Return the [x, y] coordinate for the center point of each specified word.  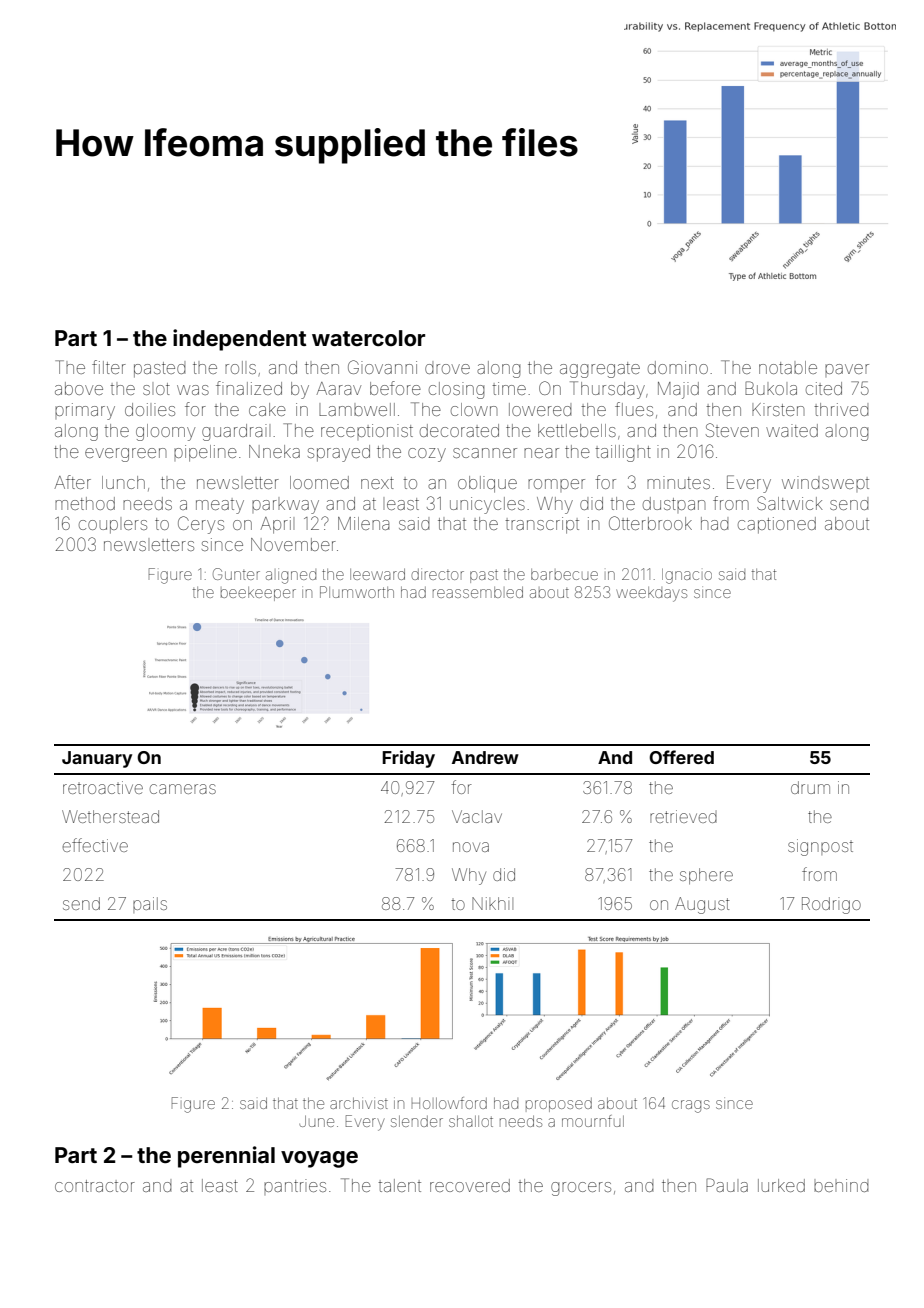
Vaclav [477, 816]
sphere [706, 876]
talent [399, 1185]
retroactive [103, 787]
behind [841, 1185]
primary [85, 411]
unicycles [487, 505]
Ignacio [687, 576]
